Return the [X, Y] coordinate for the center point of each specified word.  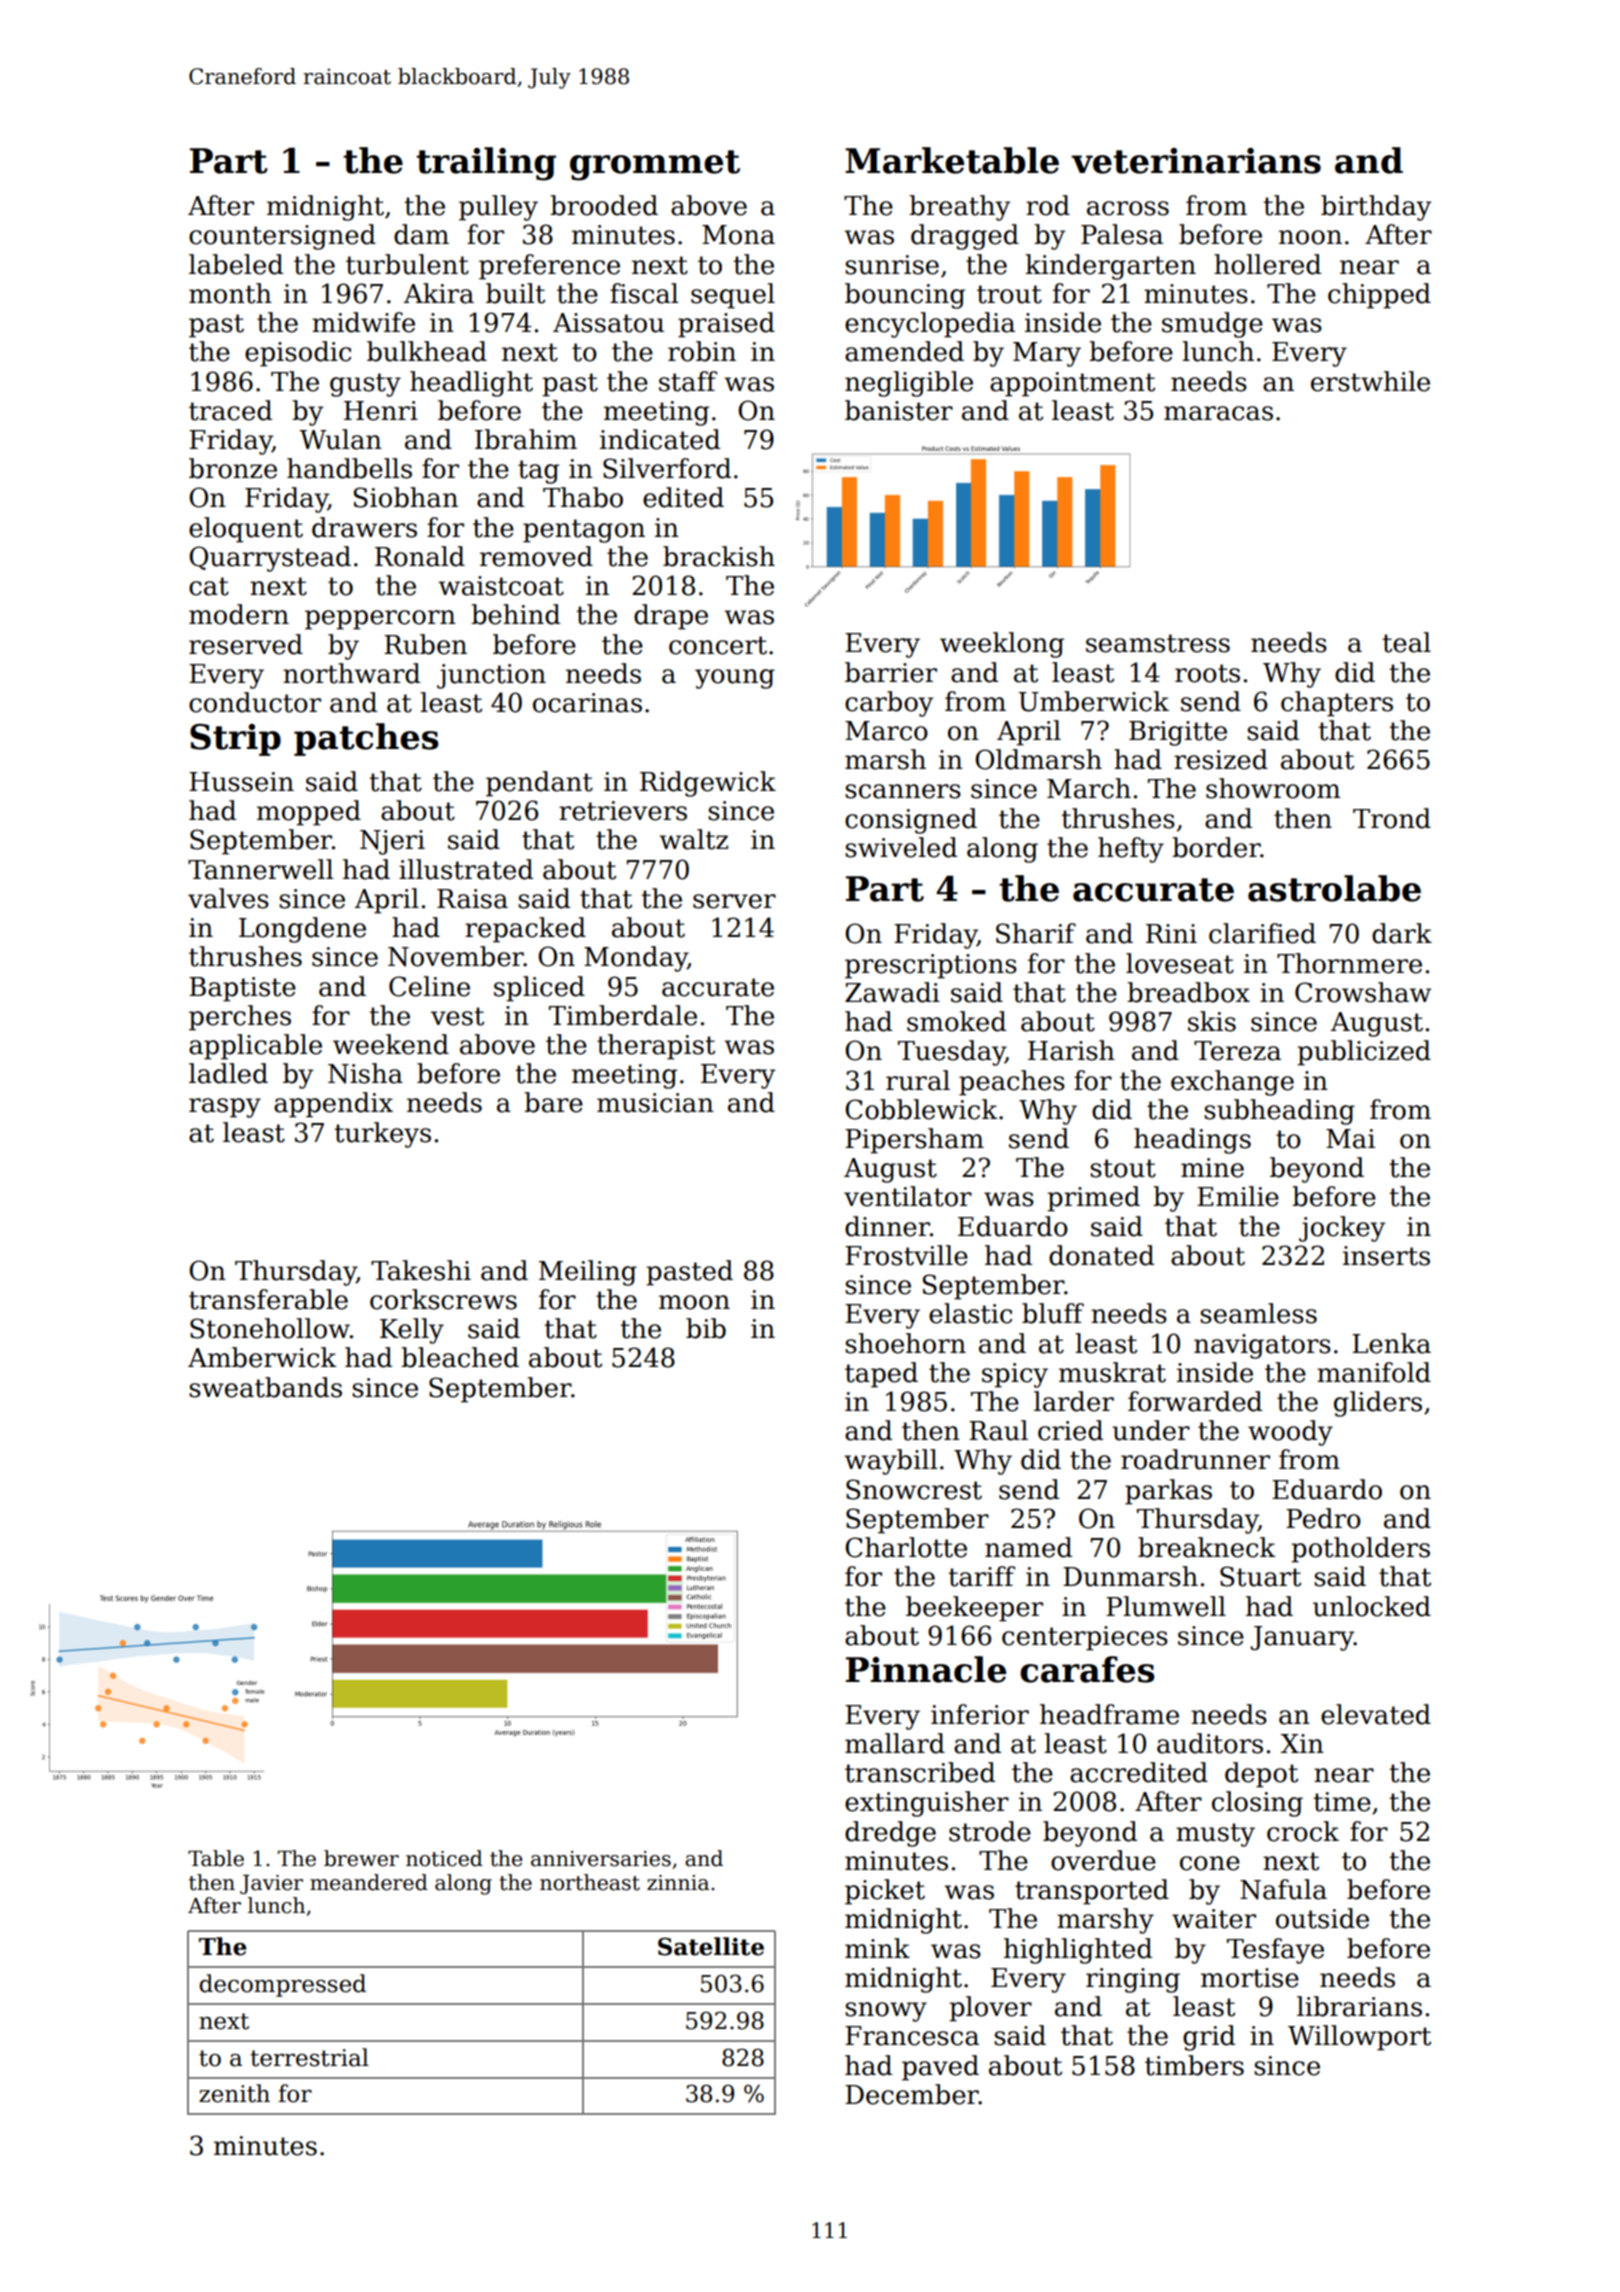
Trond [1392, 818]
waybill [891, 1462]
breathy [959, 208]
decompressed [282, 1985]
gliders [1378, 1404]
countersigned [282, 237]
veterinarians [1196, 161]
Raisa [472, 899]
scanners [903, 791]
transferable [268, 1299]
